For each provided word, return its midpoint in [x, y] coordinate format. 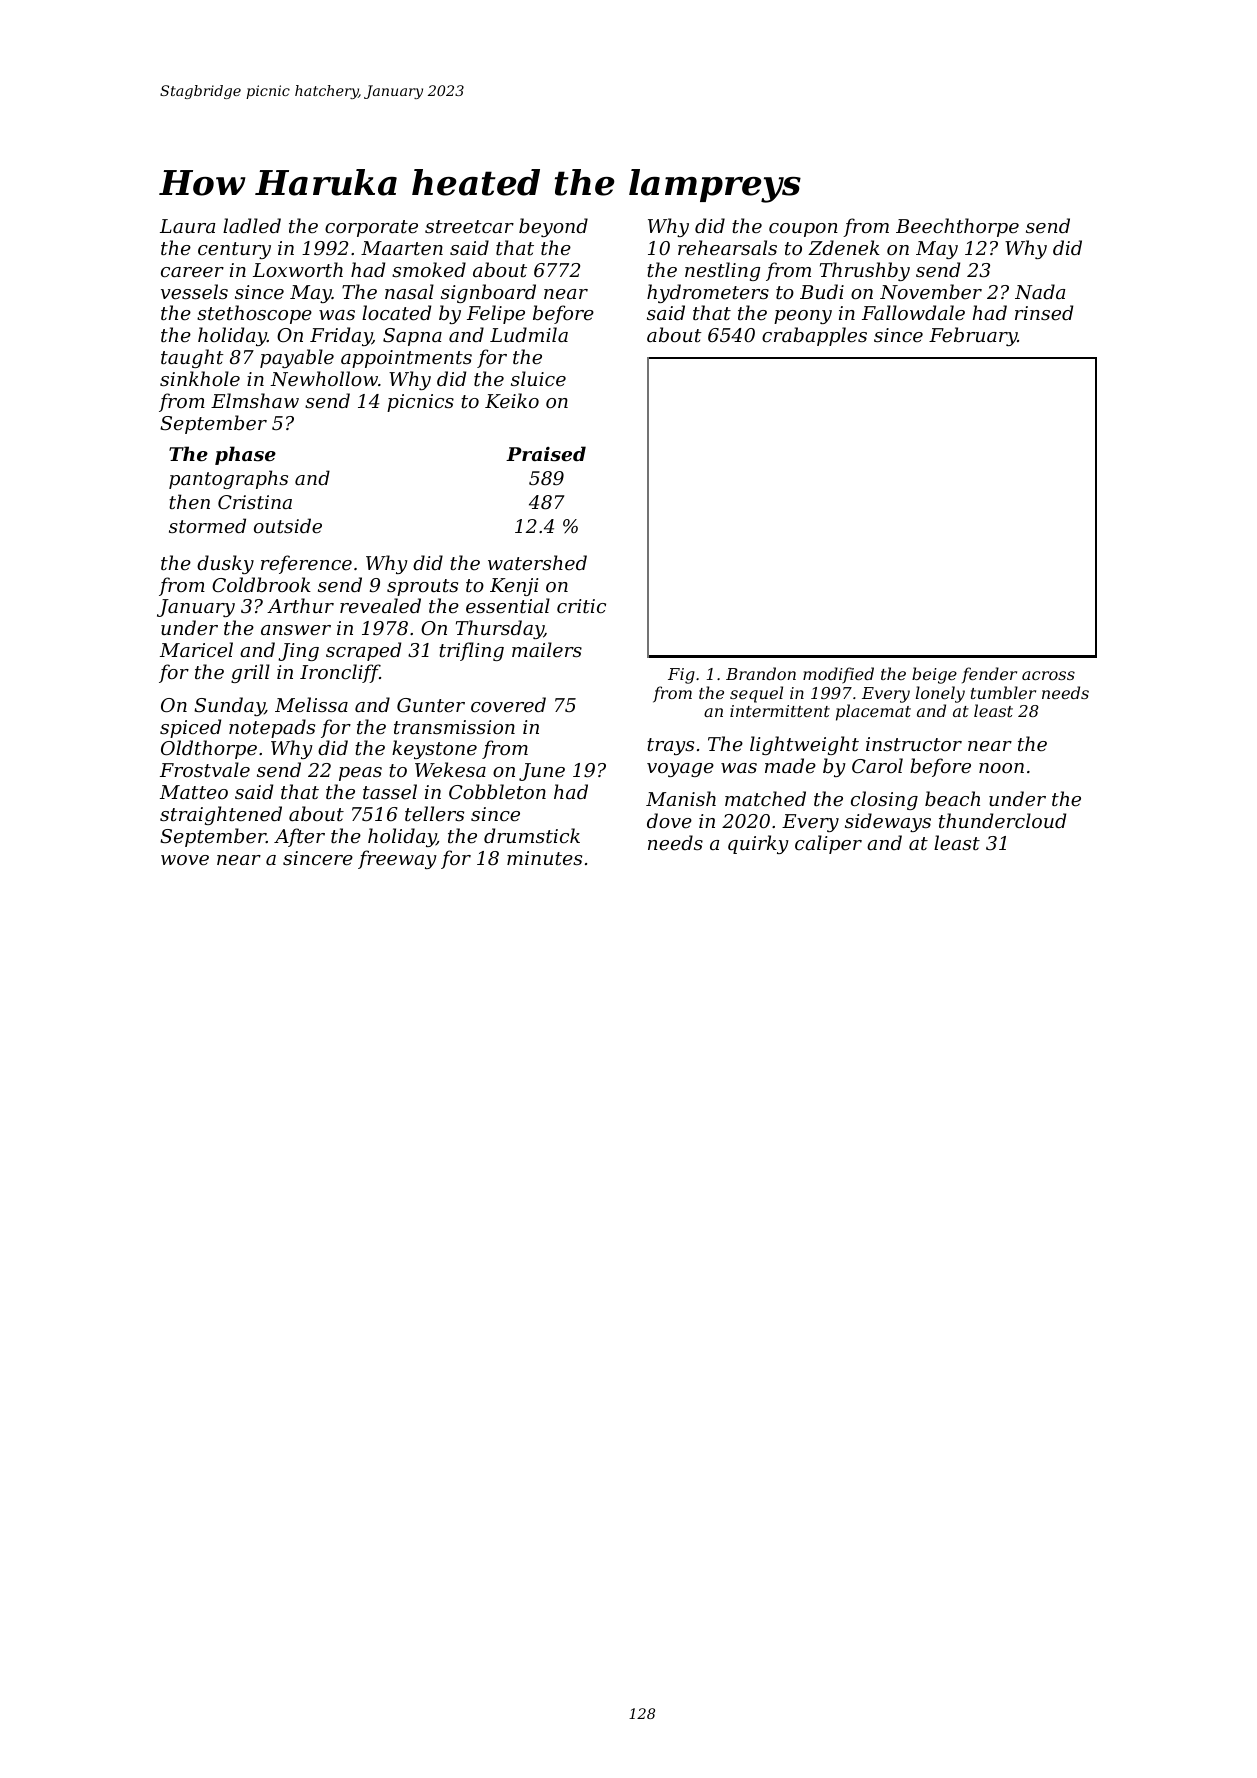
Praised [546, 454]
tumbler [1003, 692]
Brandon [761, 673]
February [973, 336]
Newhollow [324, 378]
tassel [390, 791]
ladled [252, 225]
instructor [914, 744]
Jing [298, 652]
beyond [553, 227]
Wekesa [450, 769]
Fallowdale [913, 312]
